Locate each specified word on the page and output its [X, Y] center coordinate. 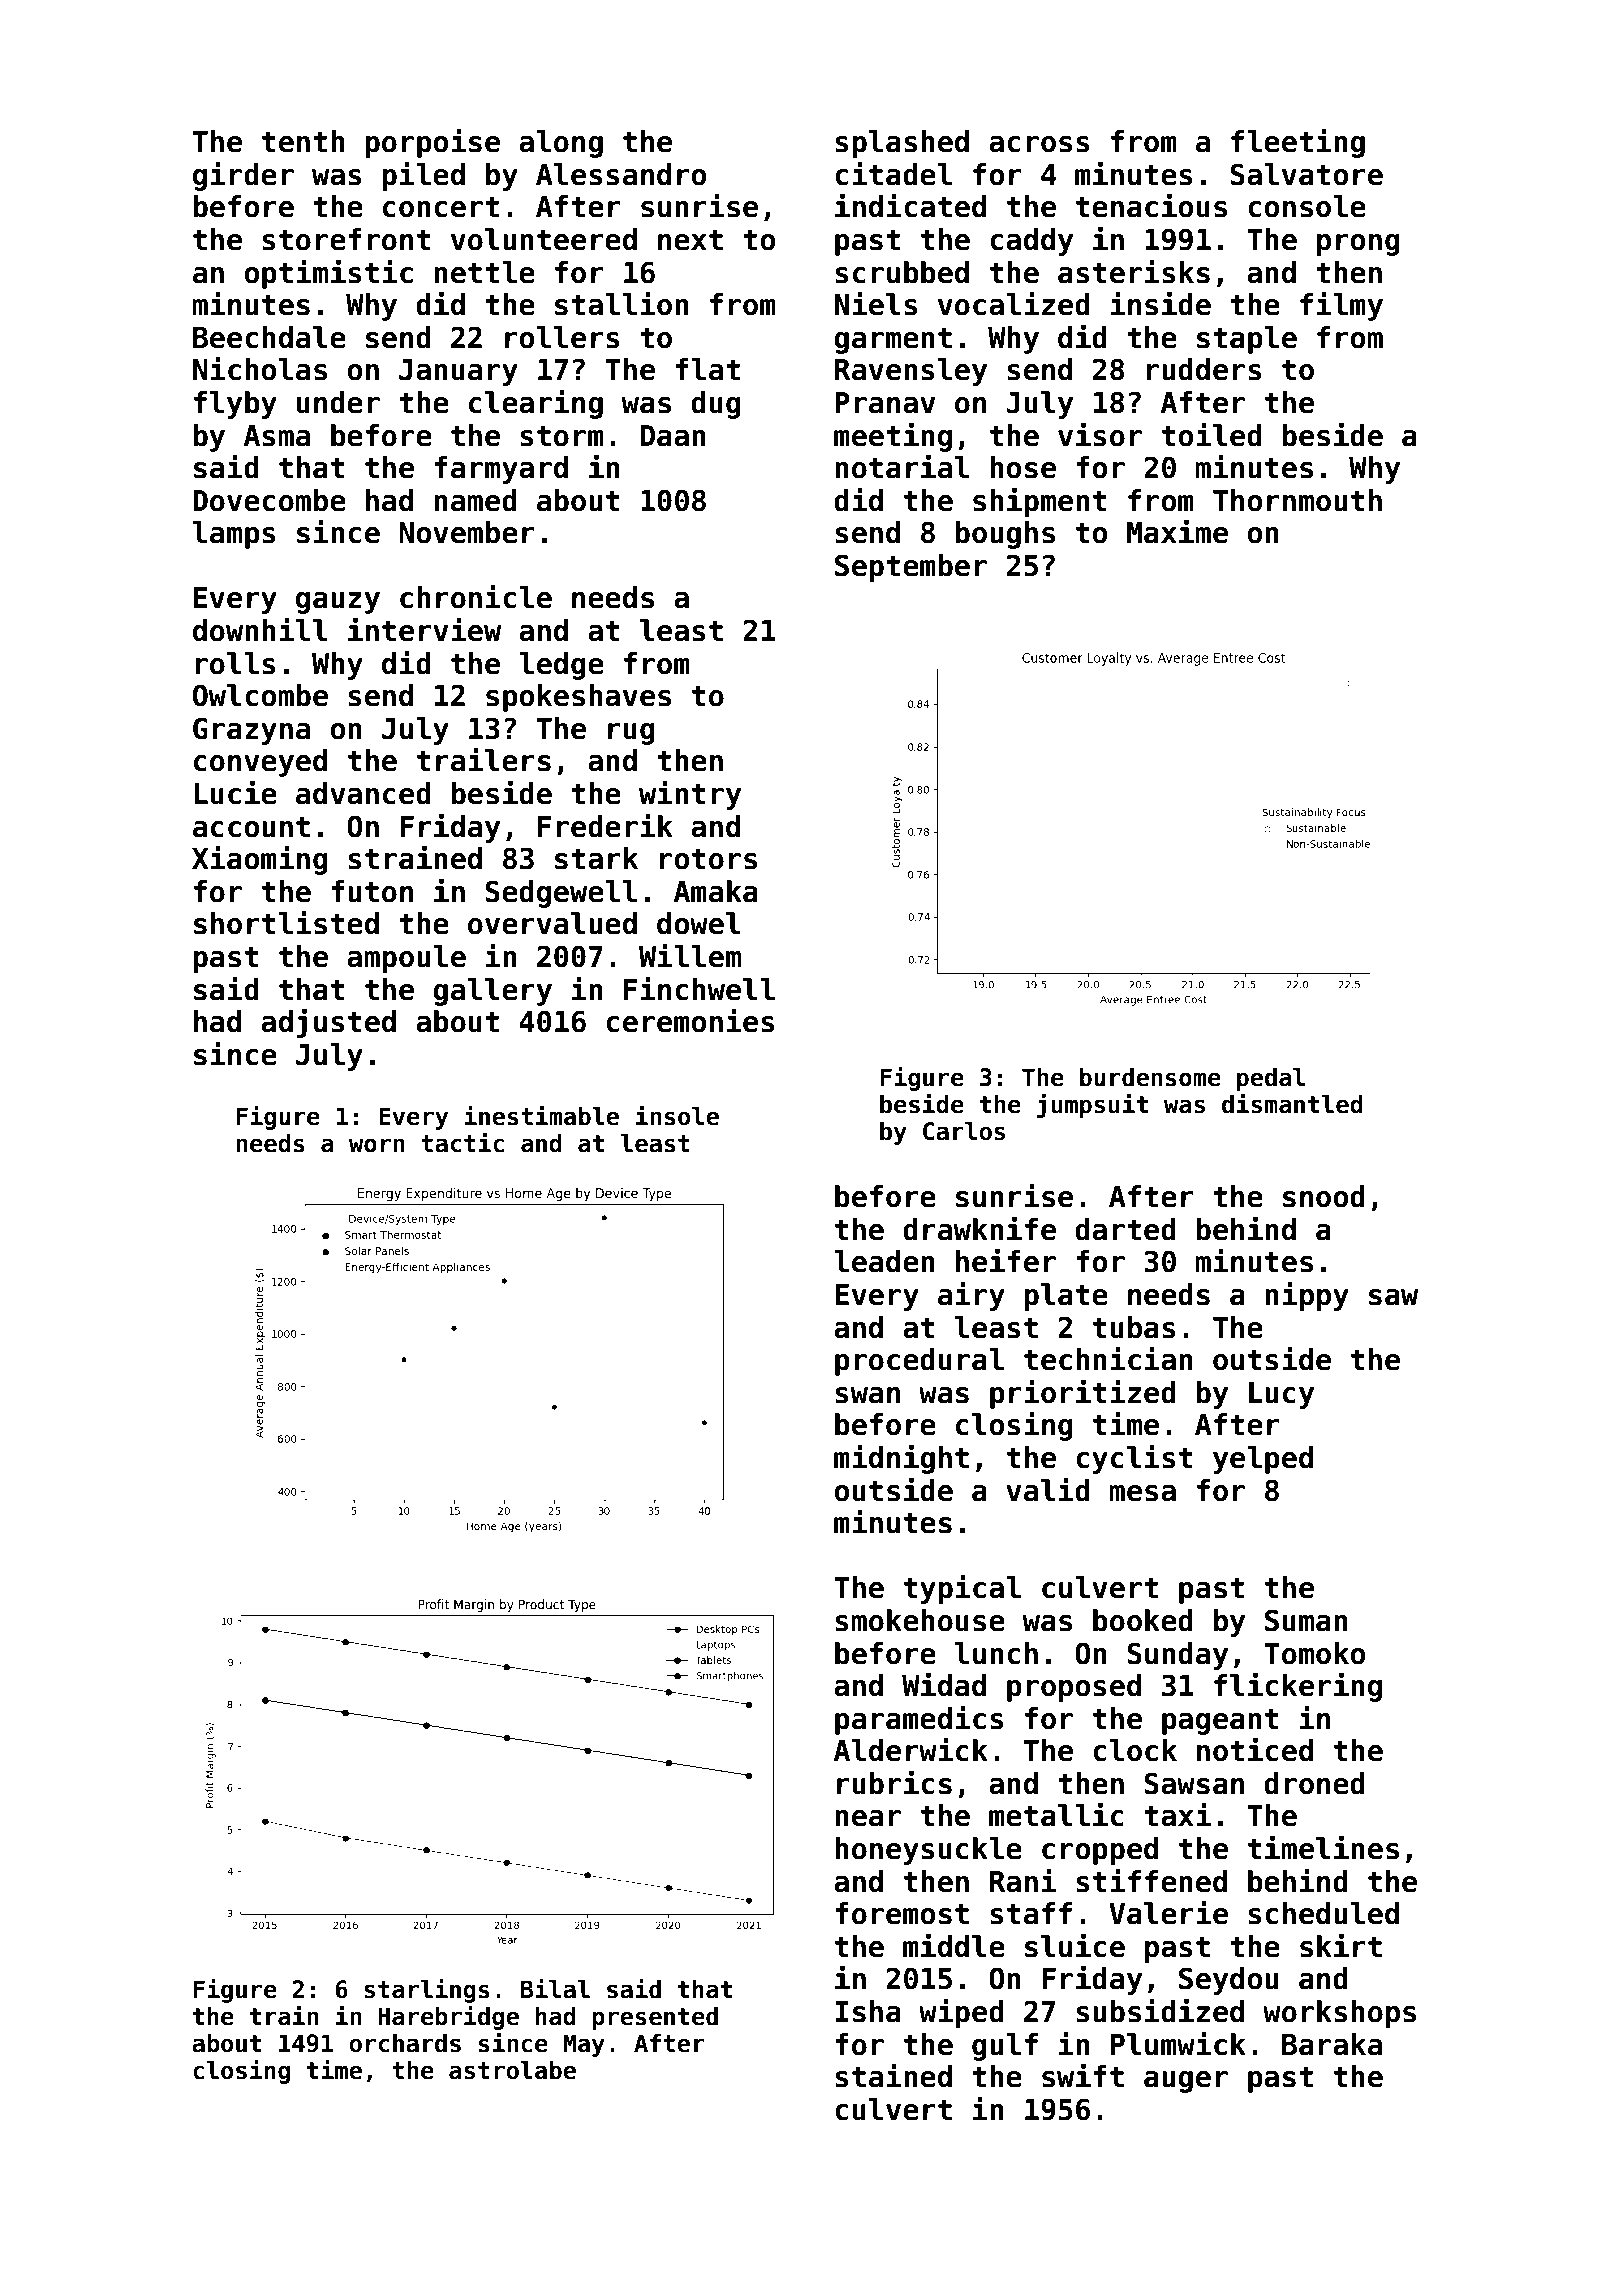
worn [376, 1145]
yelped [1263, 1460]
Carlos [964, 1131]
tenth [303, 141]
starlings [427, 1990]
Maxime [1177, 531]
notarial [902, 466]
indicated [910, 205]
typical [962, 1589]
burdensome [1150, 1077]
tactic [462, 1142]
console [1307, 206]
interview [424, 629]
